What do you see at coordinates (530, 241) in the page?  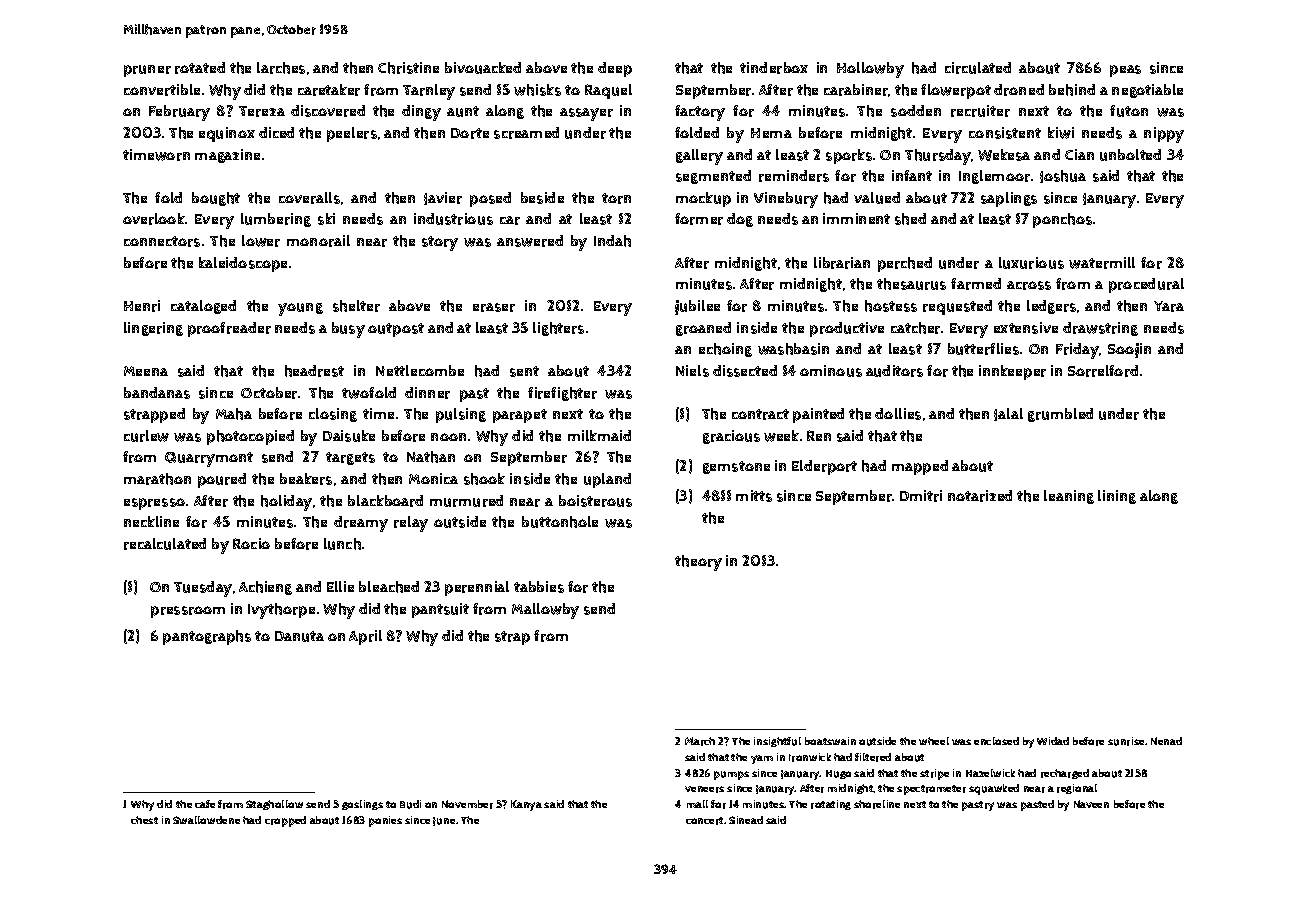 I see `answered` at bounding box center [530, 241].
